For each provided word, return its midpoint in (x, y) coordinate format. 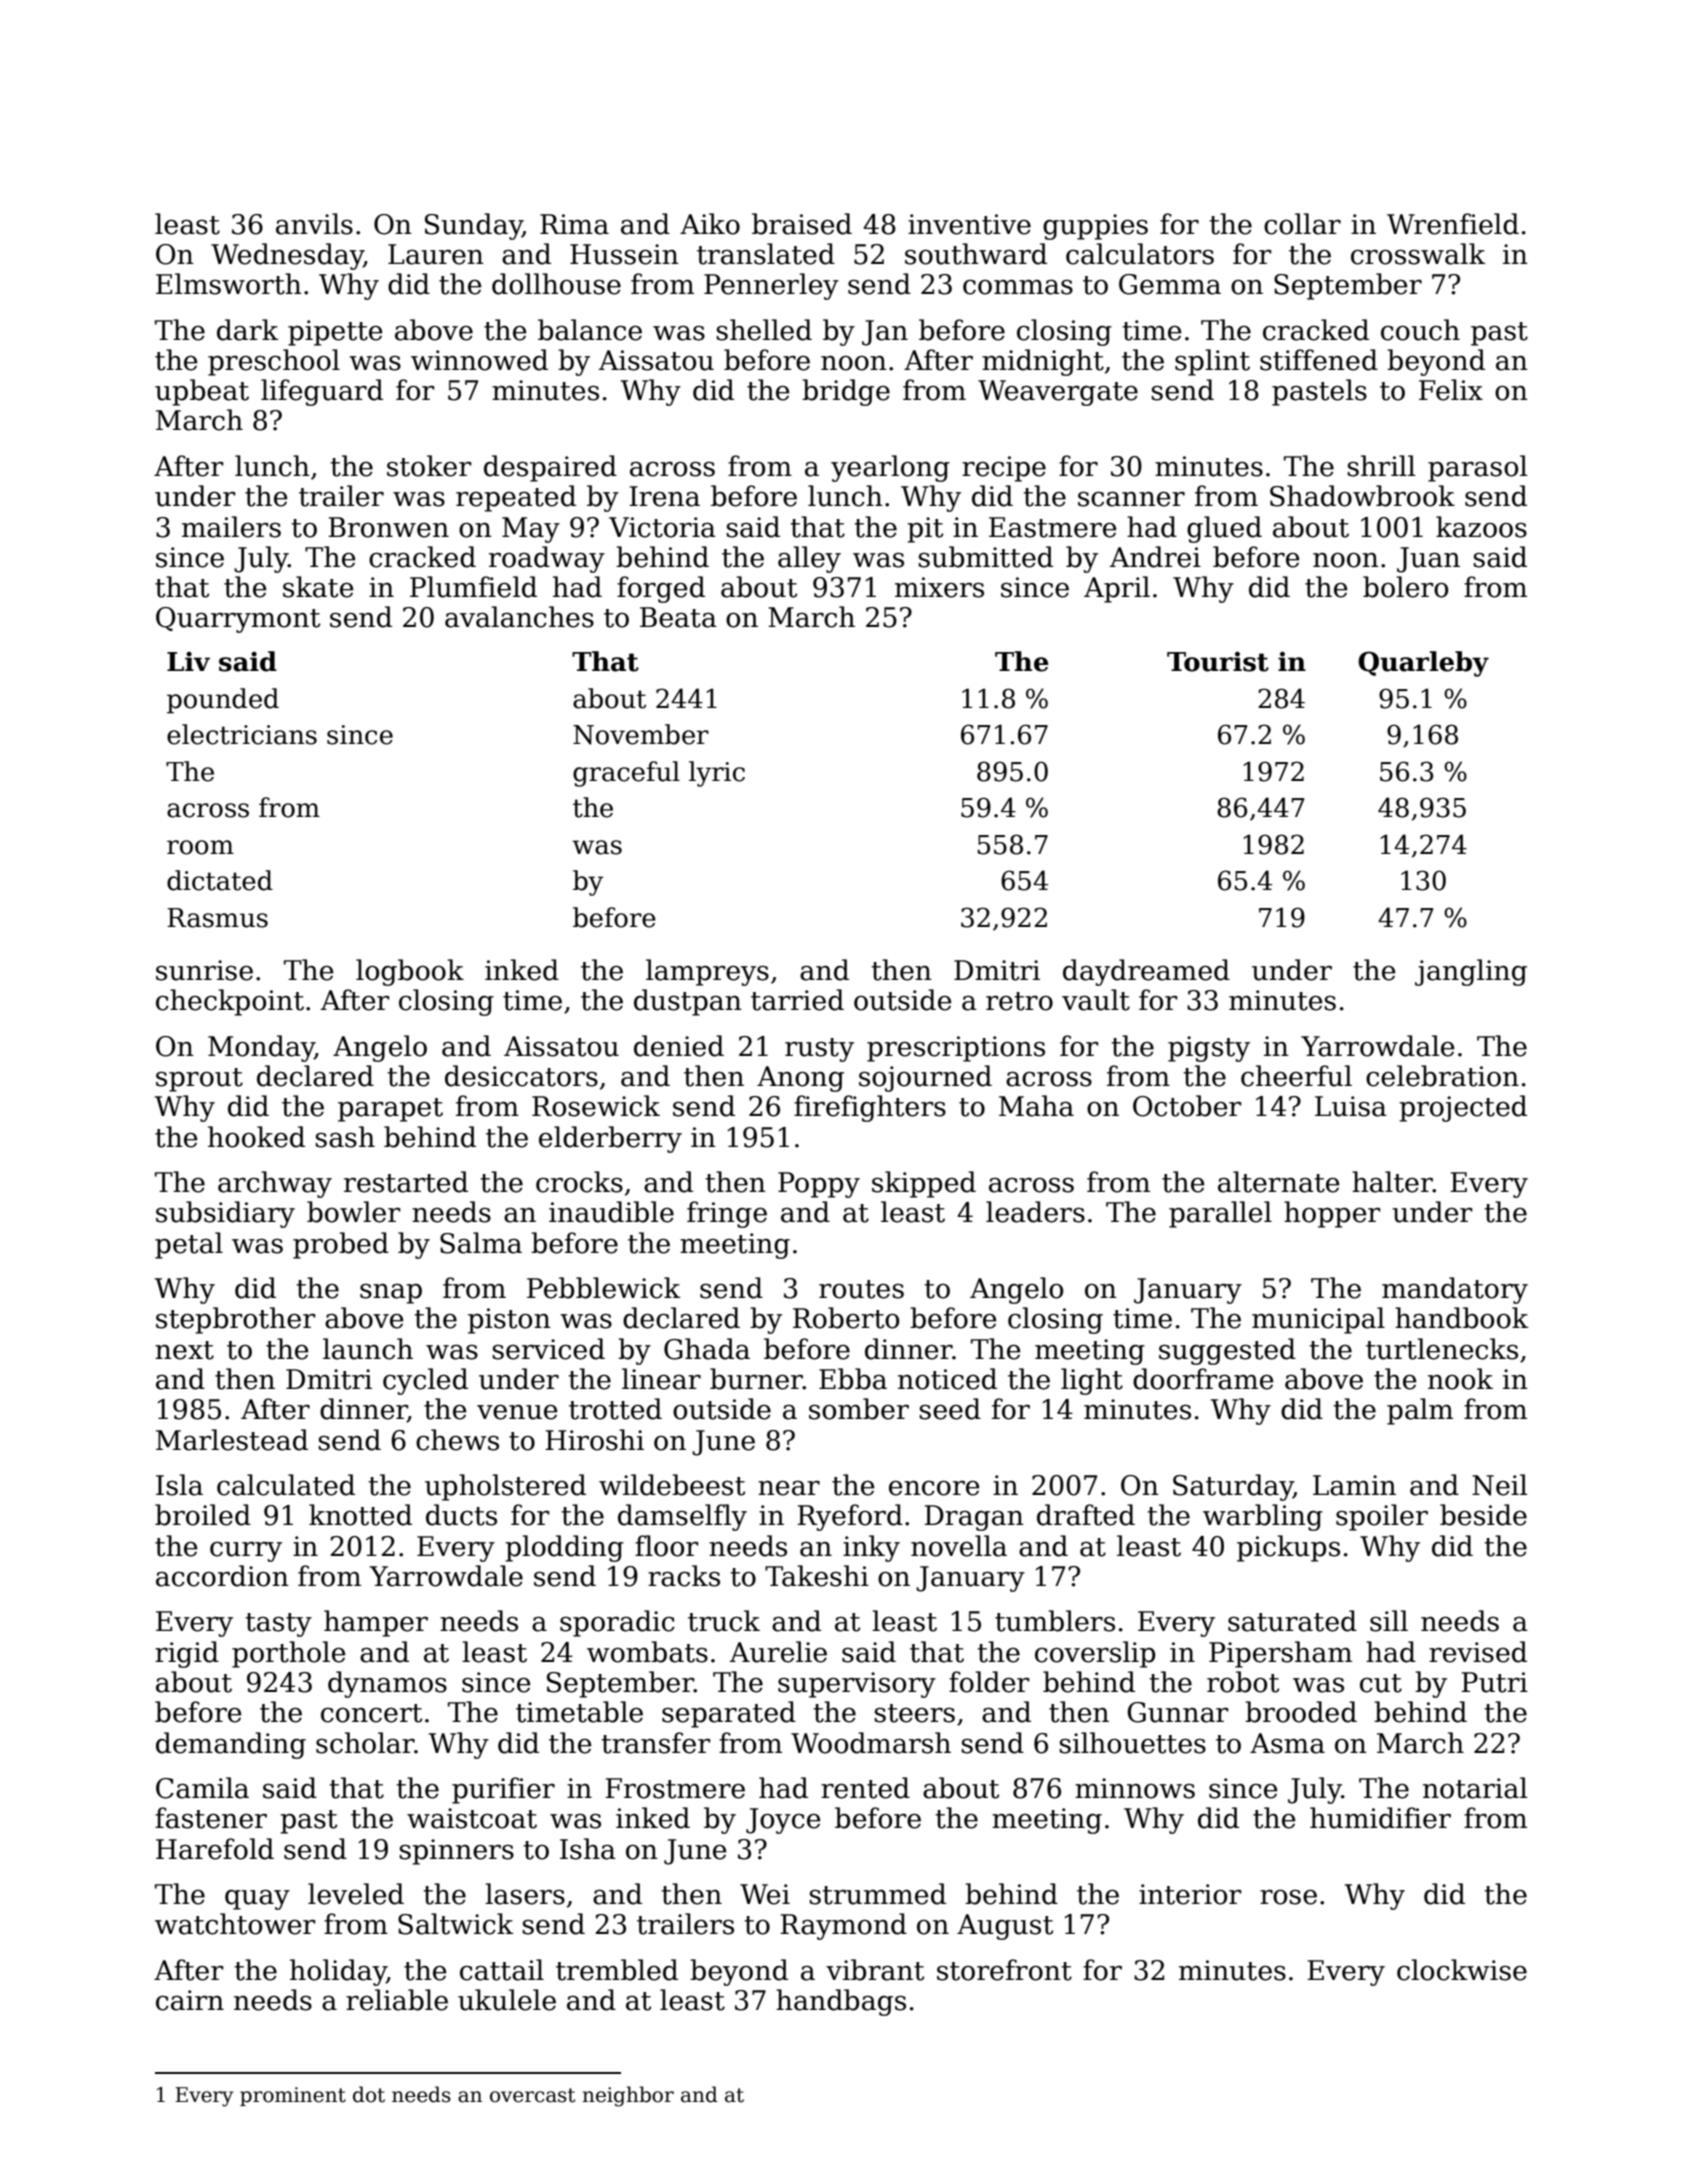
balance (590, 330)
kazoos (1481, 527)
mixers (939, 587)
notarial (1475, 1788)
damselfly (682, 1517)
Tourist (1218, 661)
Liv (188, 661)
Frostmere (675, 1788)
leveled (356, 1894)
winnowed (479, 360)
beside (1483, 1515)
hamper (376, 1623)
